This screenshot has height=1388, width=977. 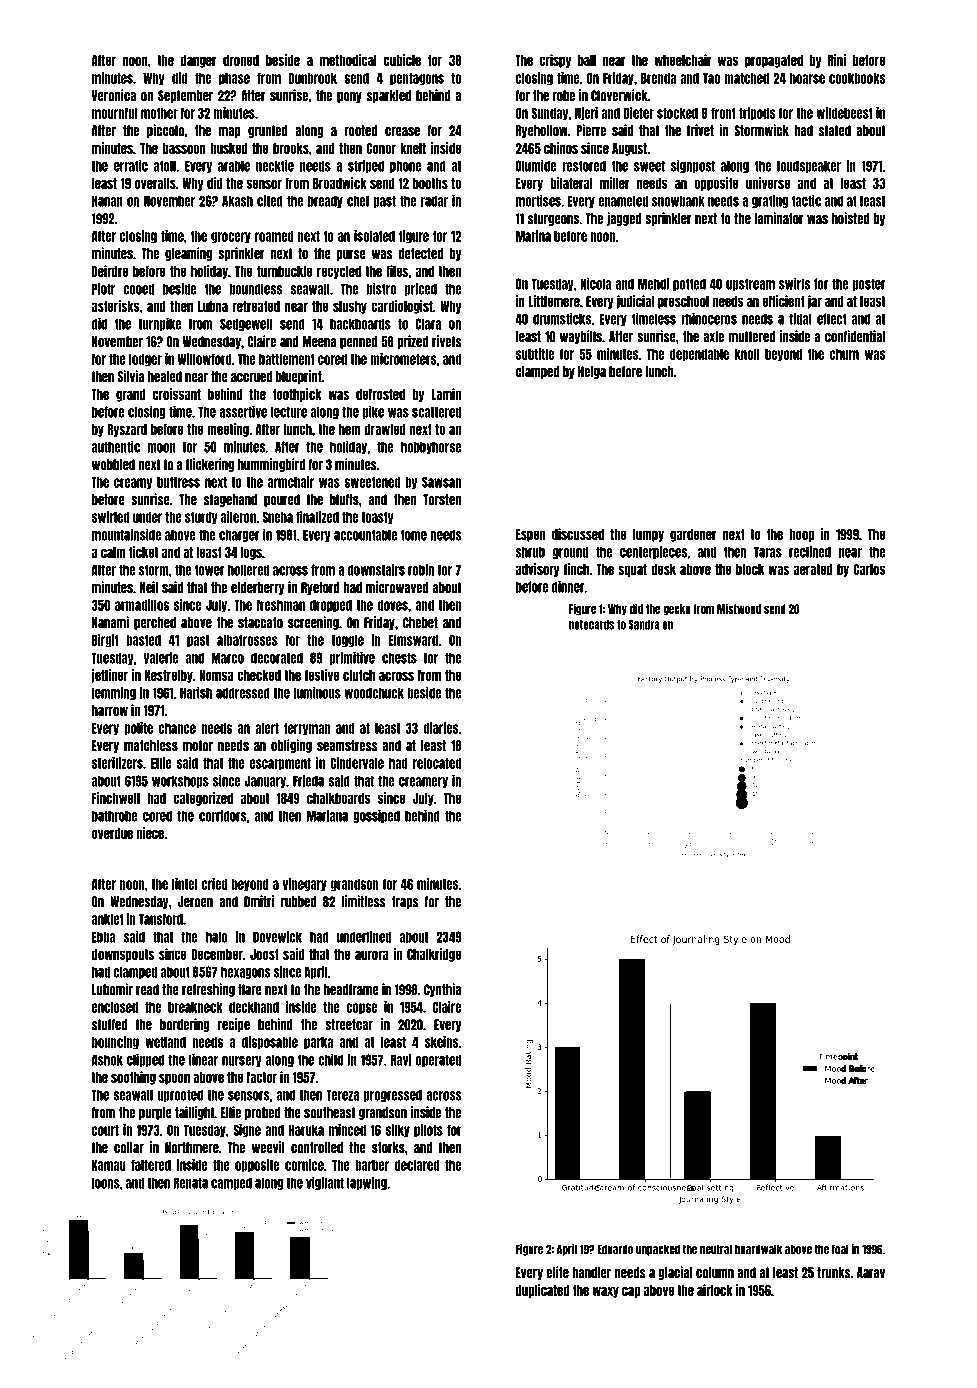 What do you see at coordinates (417, 1165) in the screenshot?
I see `declared` at bounding box center [417, 1165].
